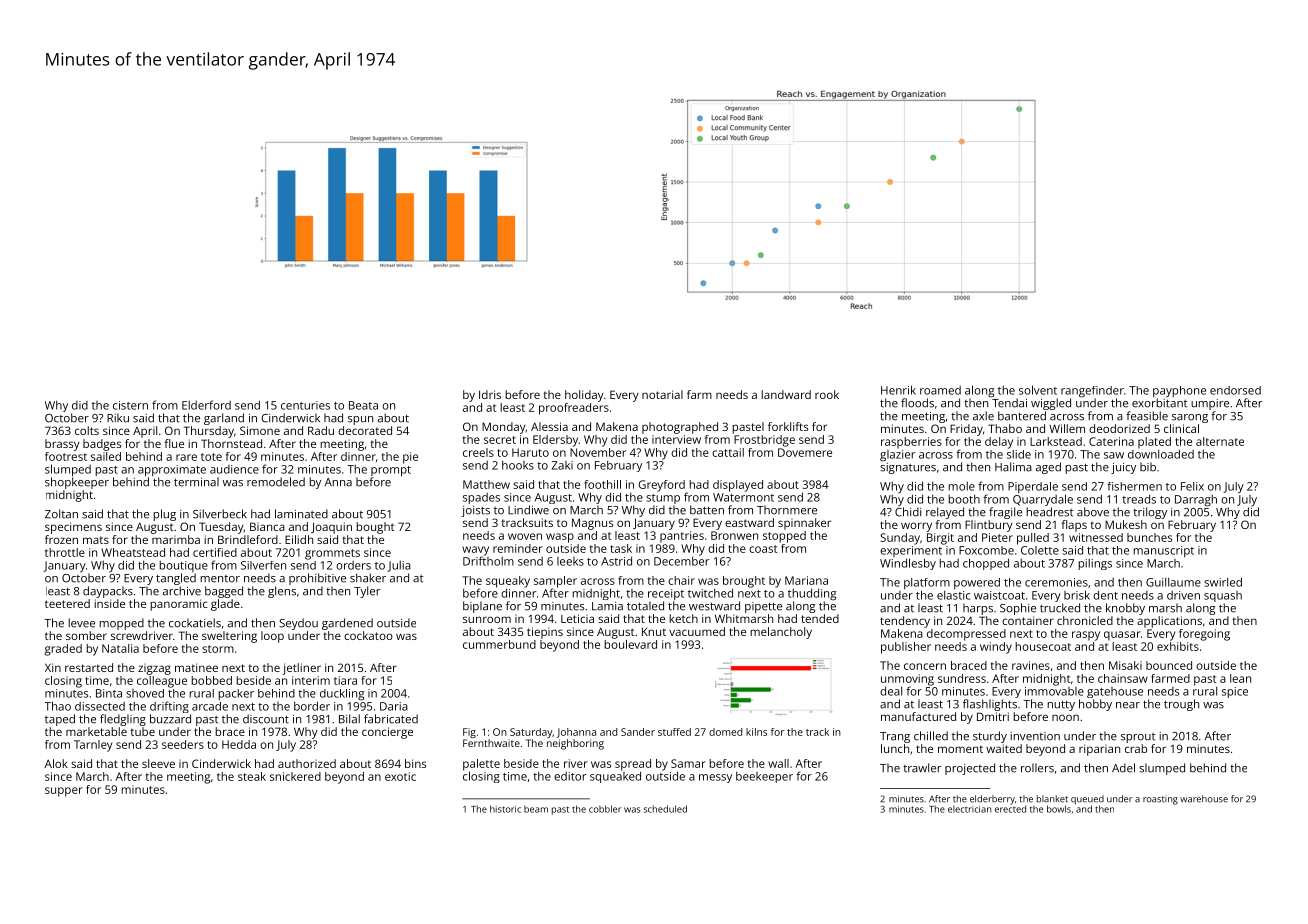 The width and height of the screenshot is (1308, 924). Describe the element at coordinates (133, 552) in the screenshot. I see `Wheatstead` at that location.
